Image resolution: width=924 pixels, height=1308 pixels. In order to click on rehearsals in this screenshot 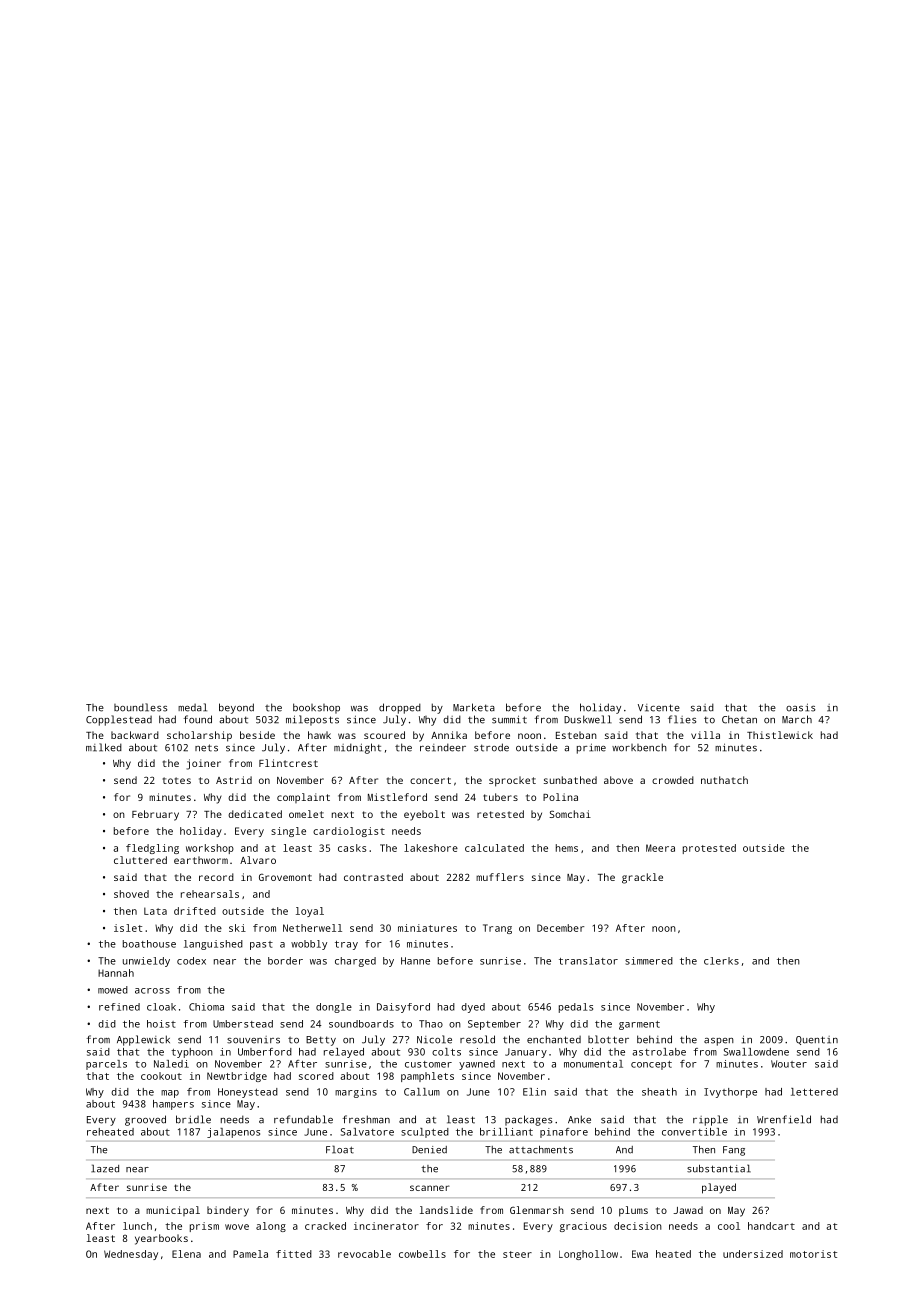, I will do `click(210, 894)`.
